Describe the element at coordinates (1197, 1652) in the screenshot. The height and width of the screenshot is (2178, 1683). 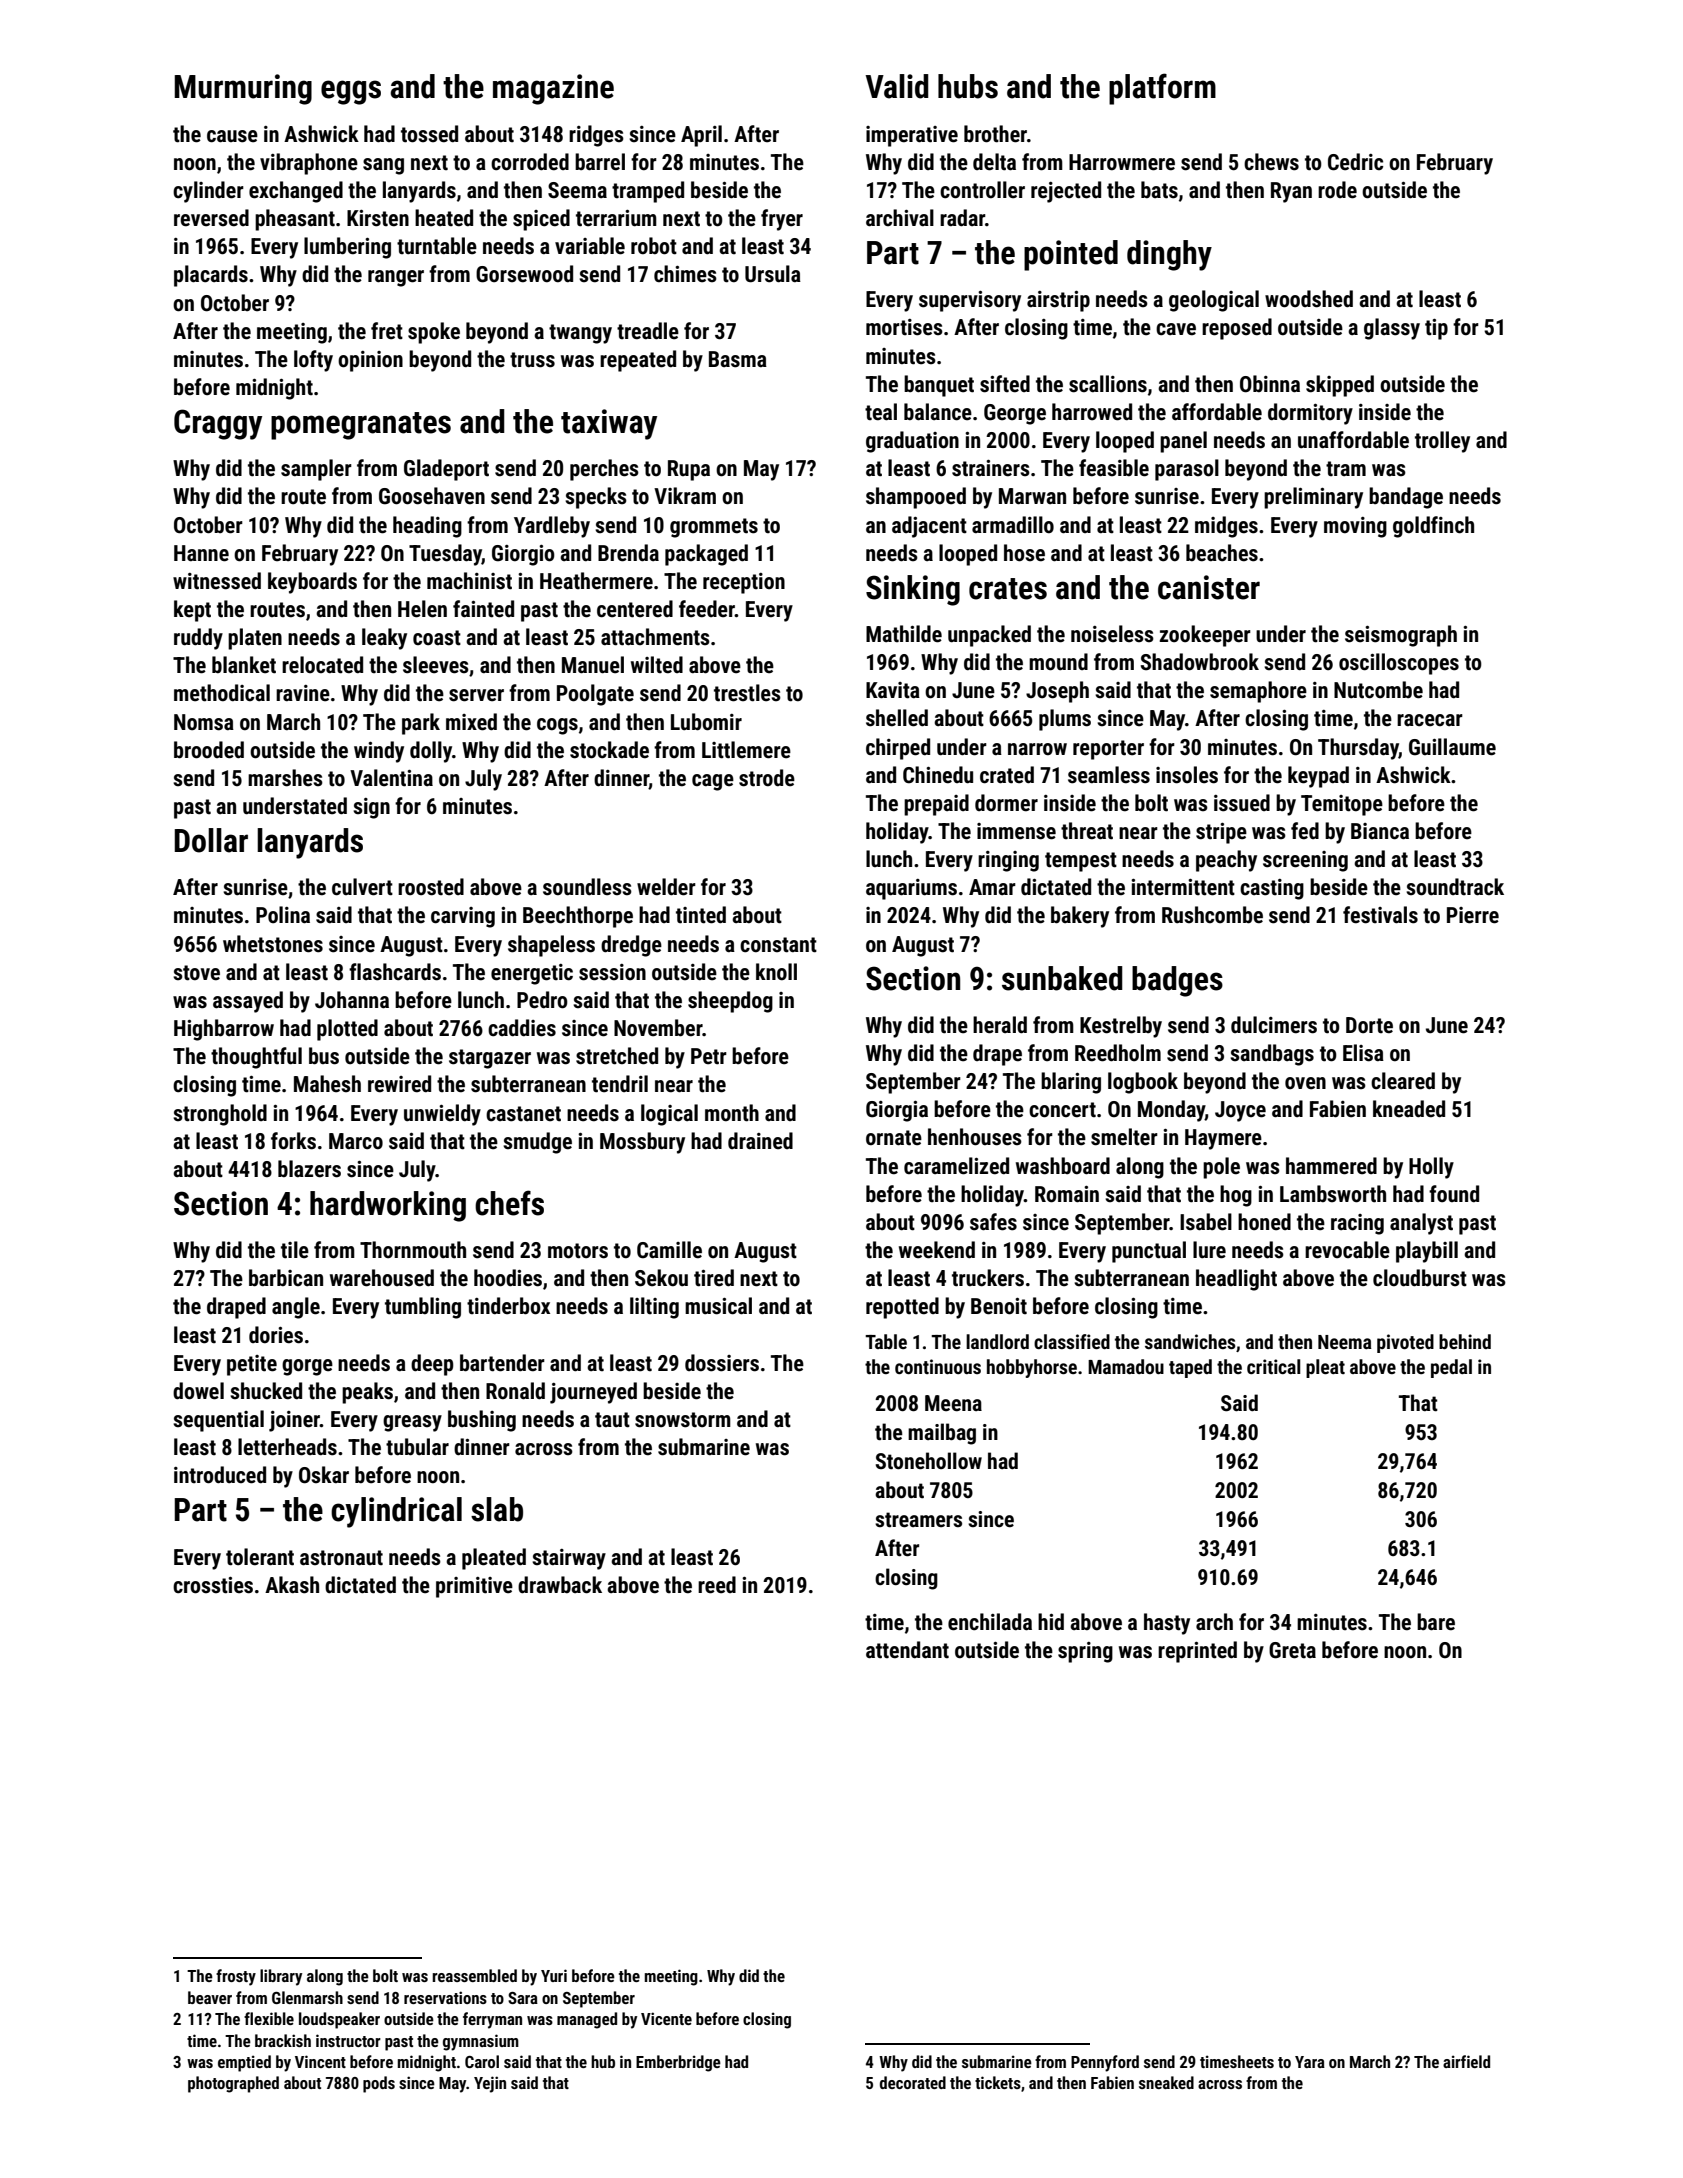
I see `reprinted` at that location.
